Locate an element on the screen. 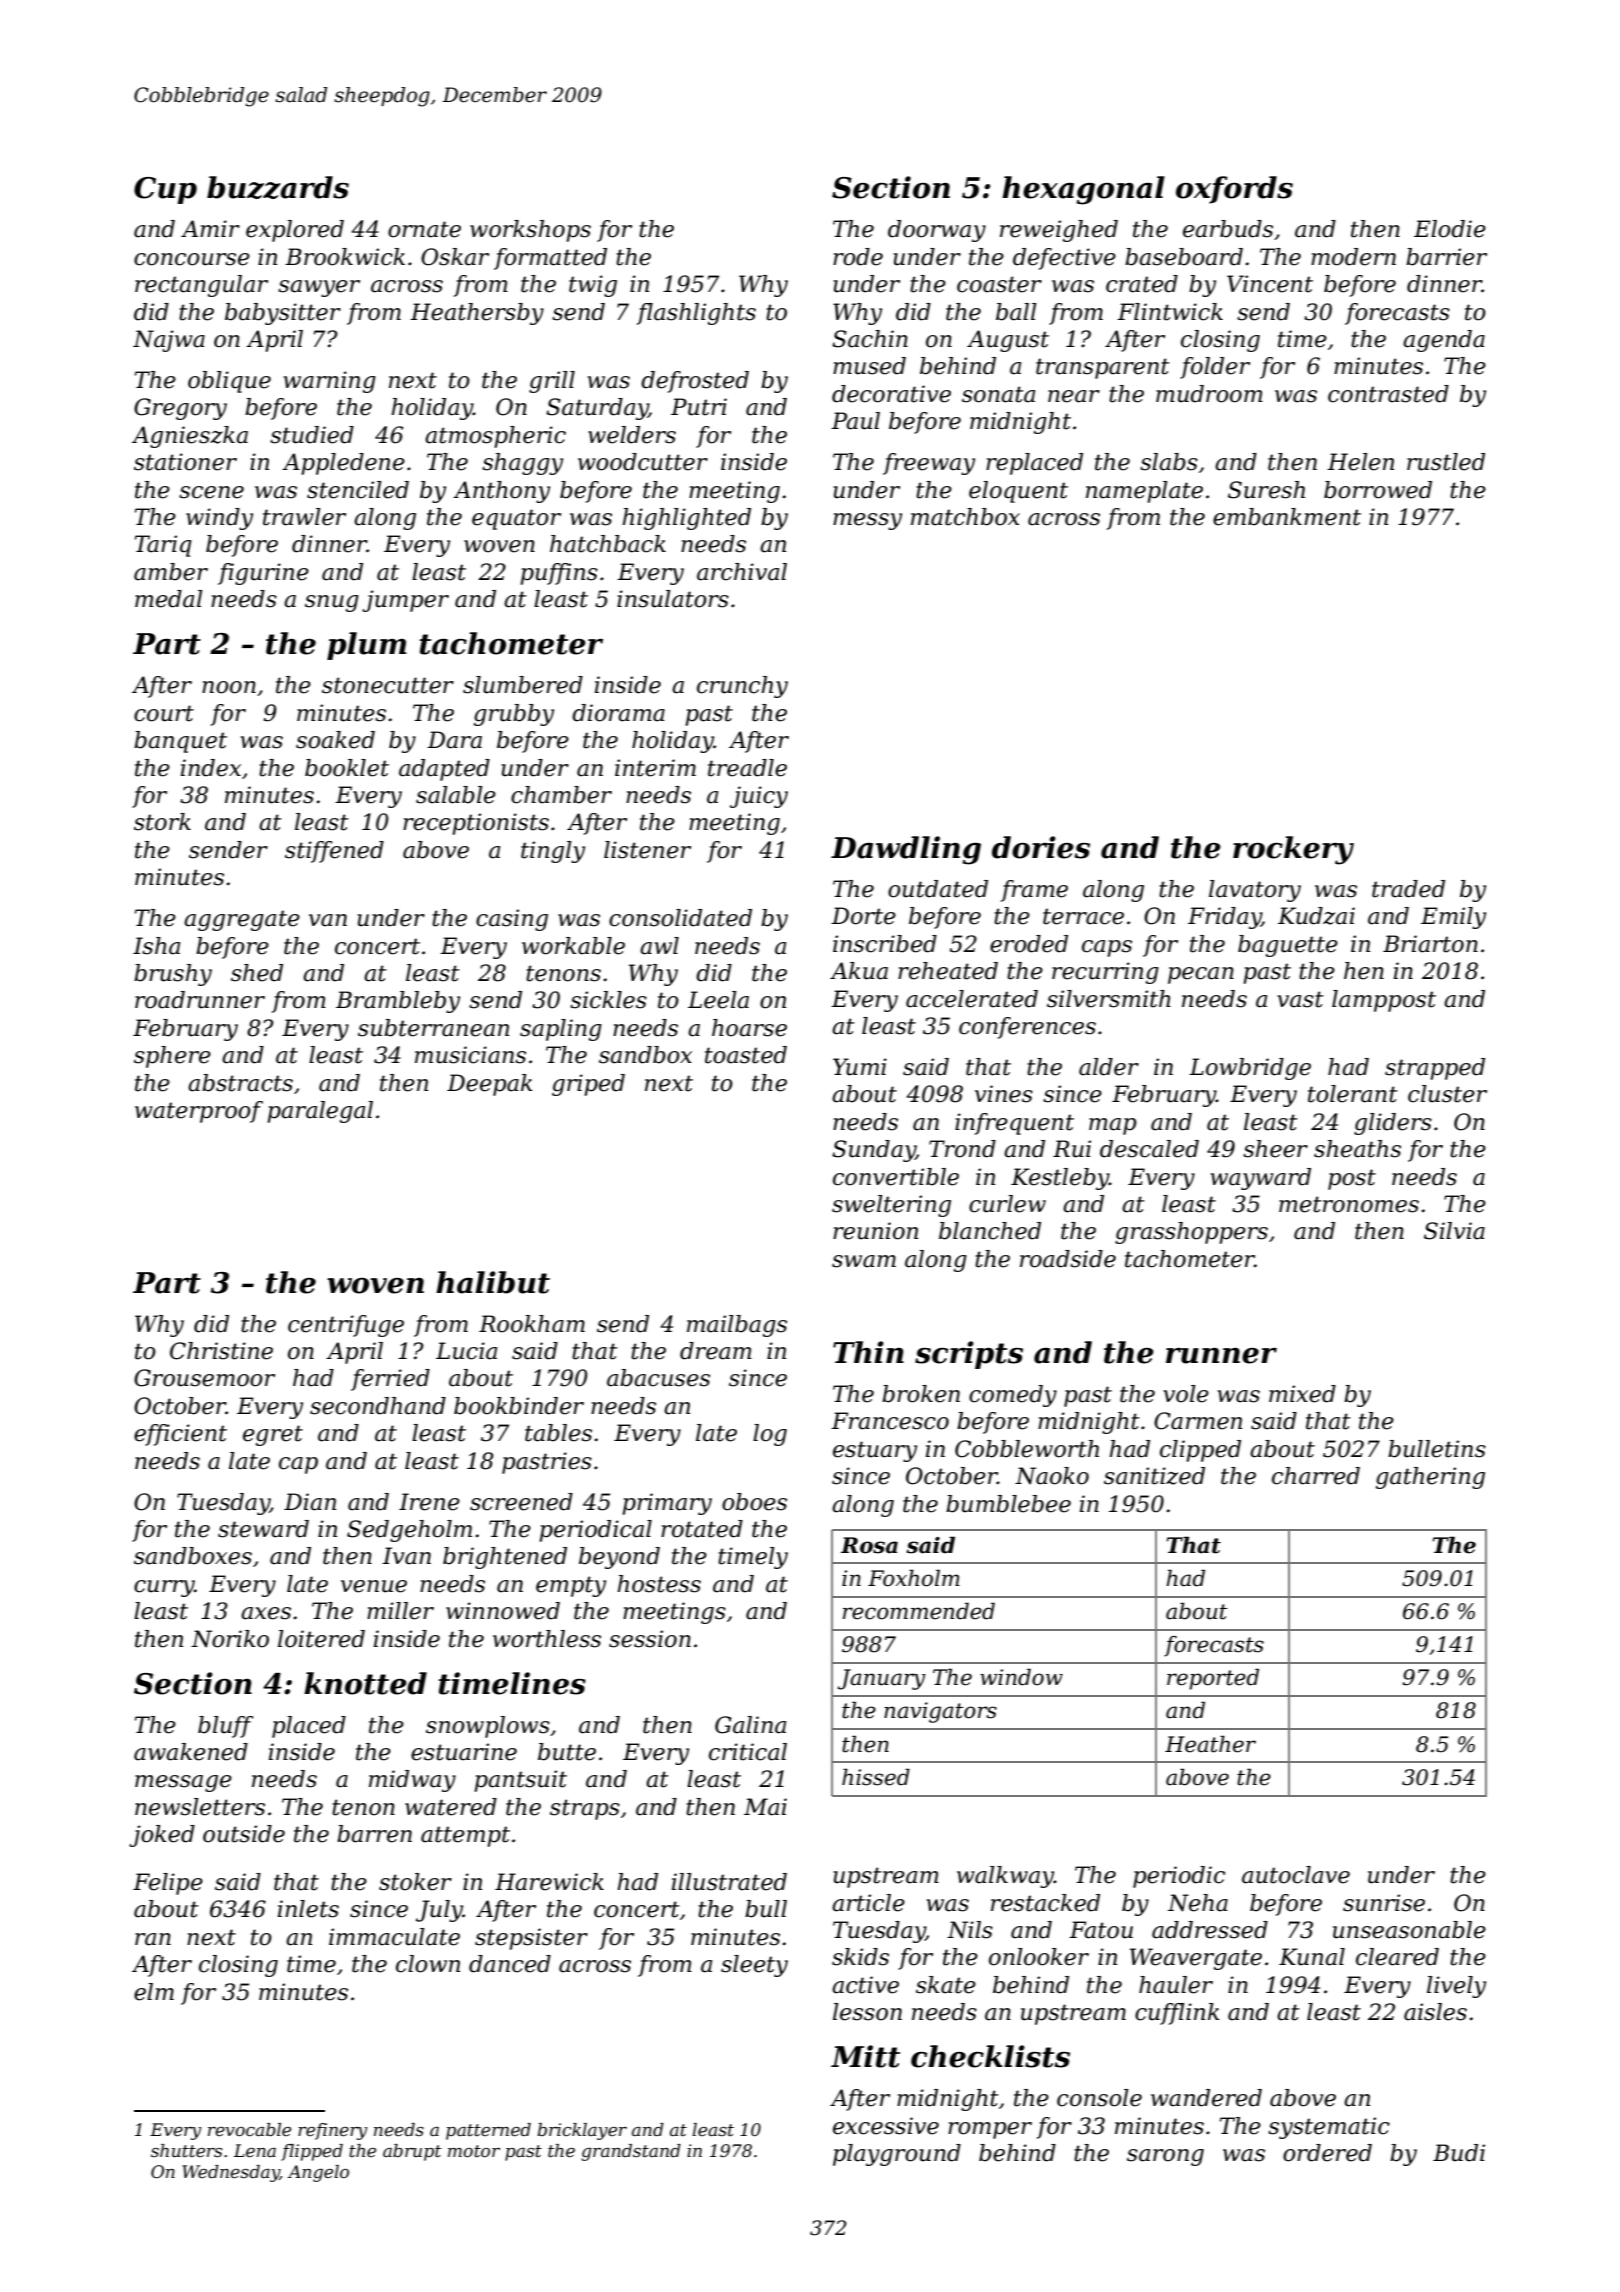 The width and height of the screenshot is (1620, 2292). grandstand is located at coordinates (631, 2152).
